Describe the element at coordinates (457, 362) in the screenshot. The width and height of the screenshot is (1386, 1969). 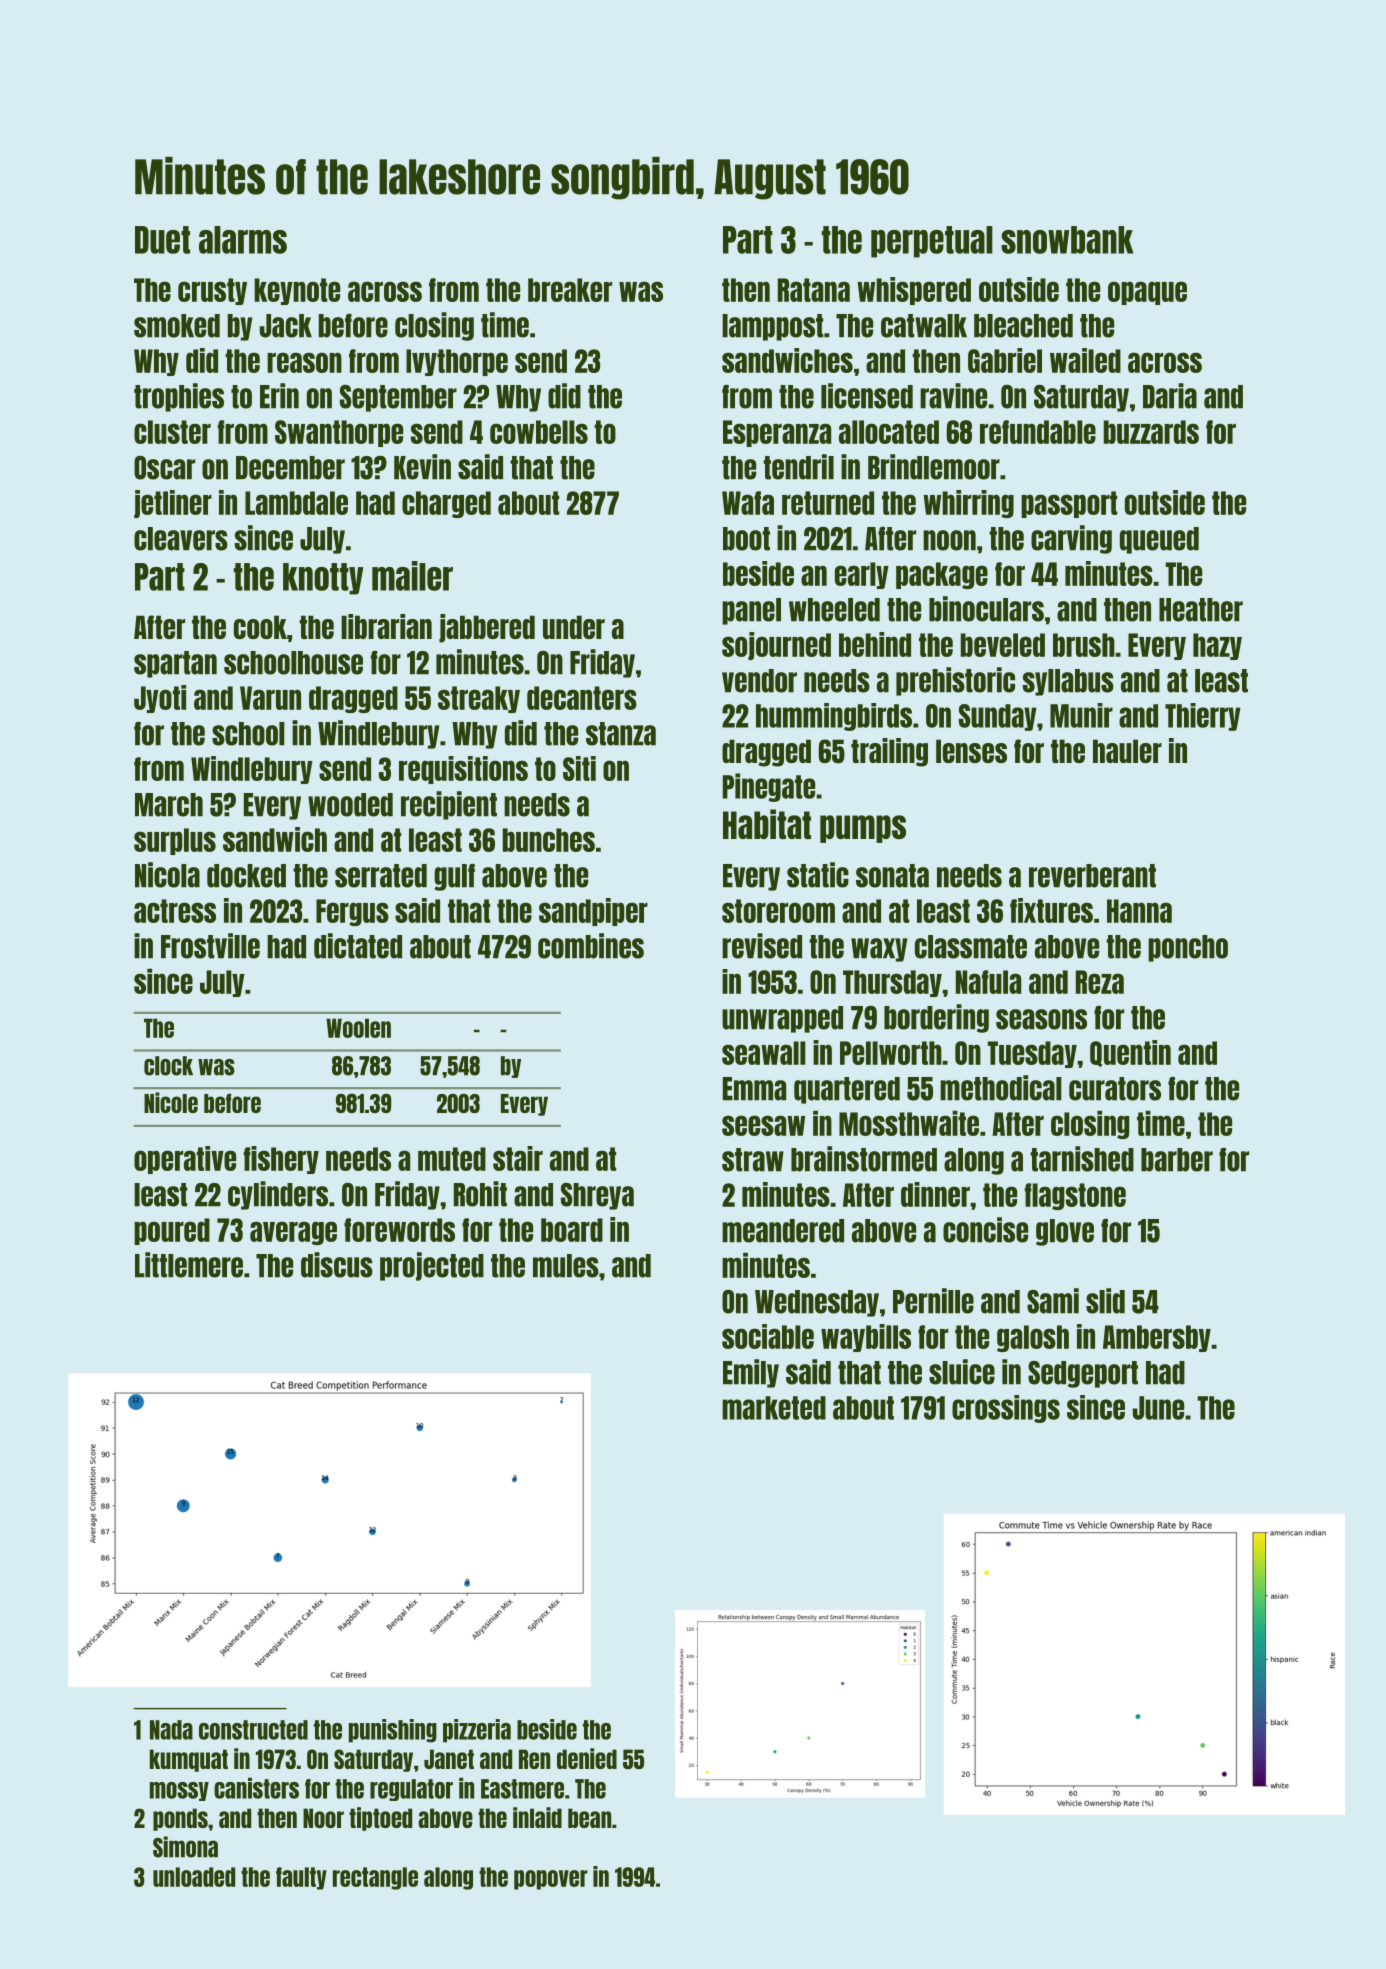
I see `Ivythorpe` at that location.
